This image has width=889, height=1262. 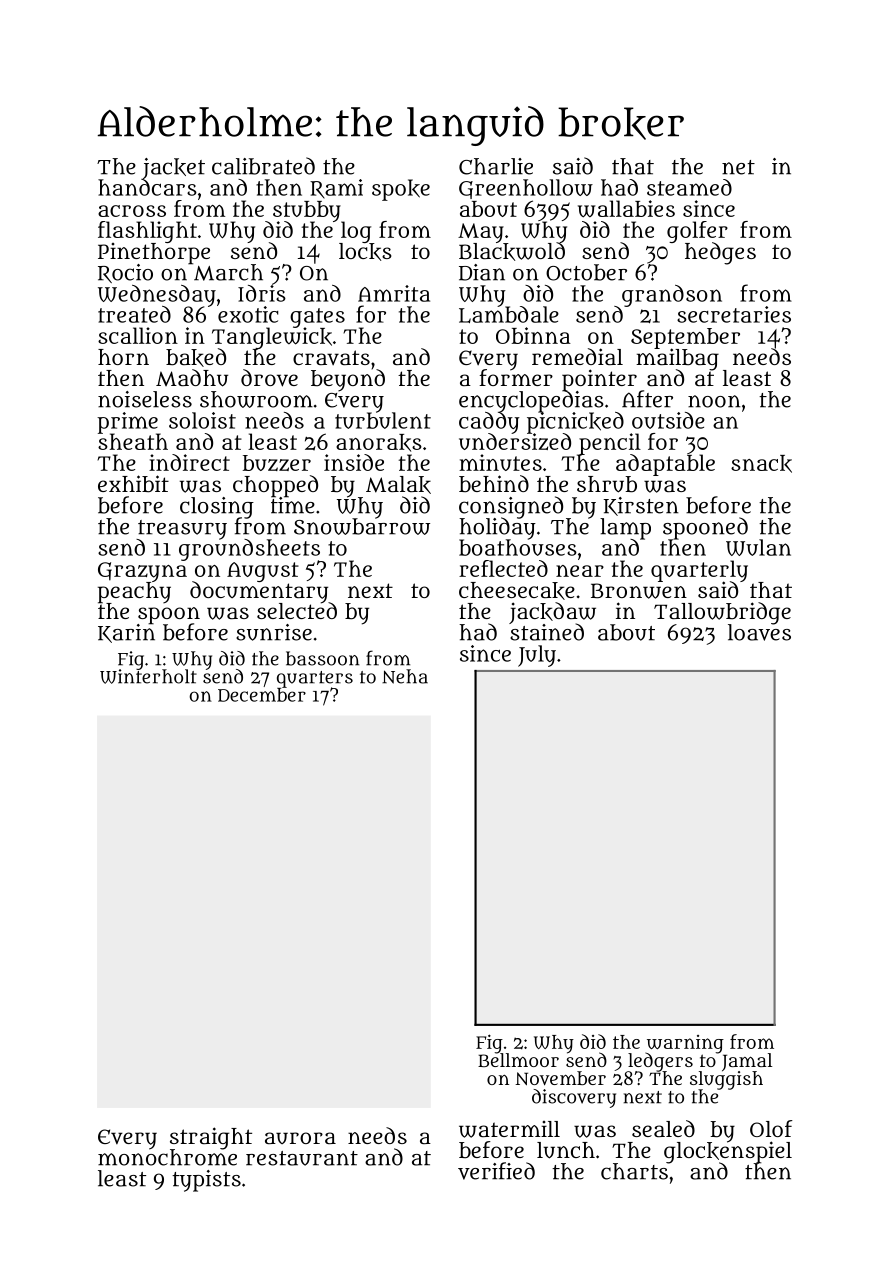 I want to click on Tallowbridge, so click(x=722, y=613).
